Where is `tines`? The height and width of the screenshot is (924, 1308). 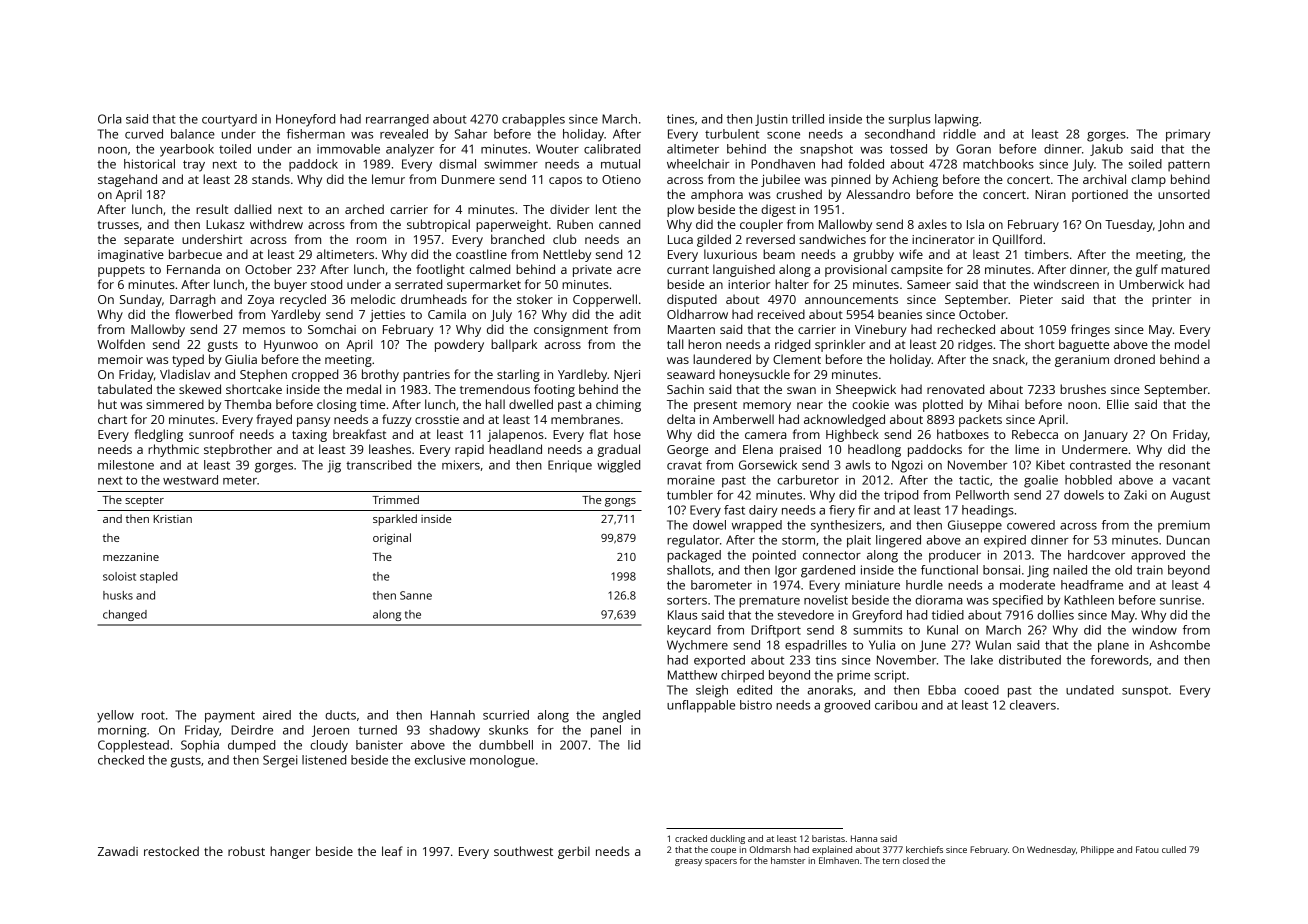
tines is located at coordinates (680, 119).
